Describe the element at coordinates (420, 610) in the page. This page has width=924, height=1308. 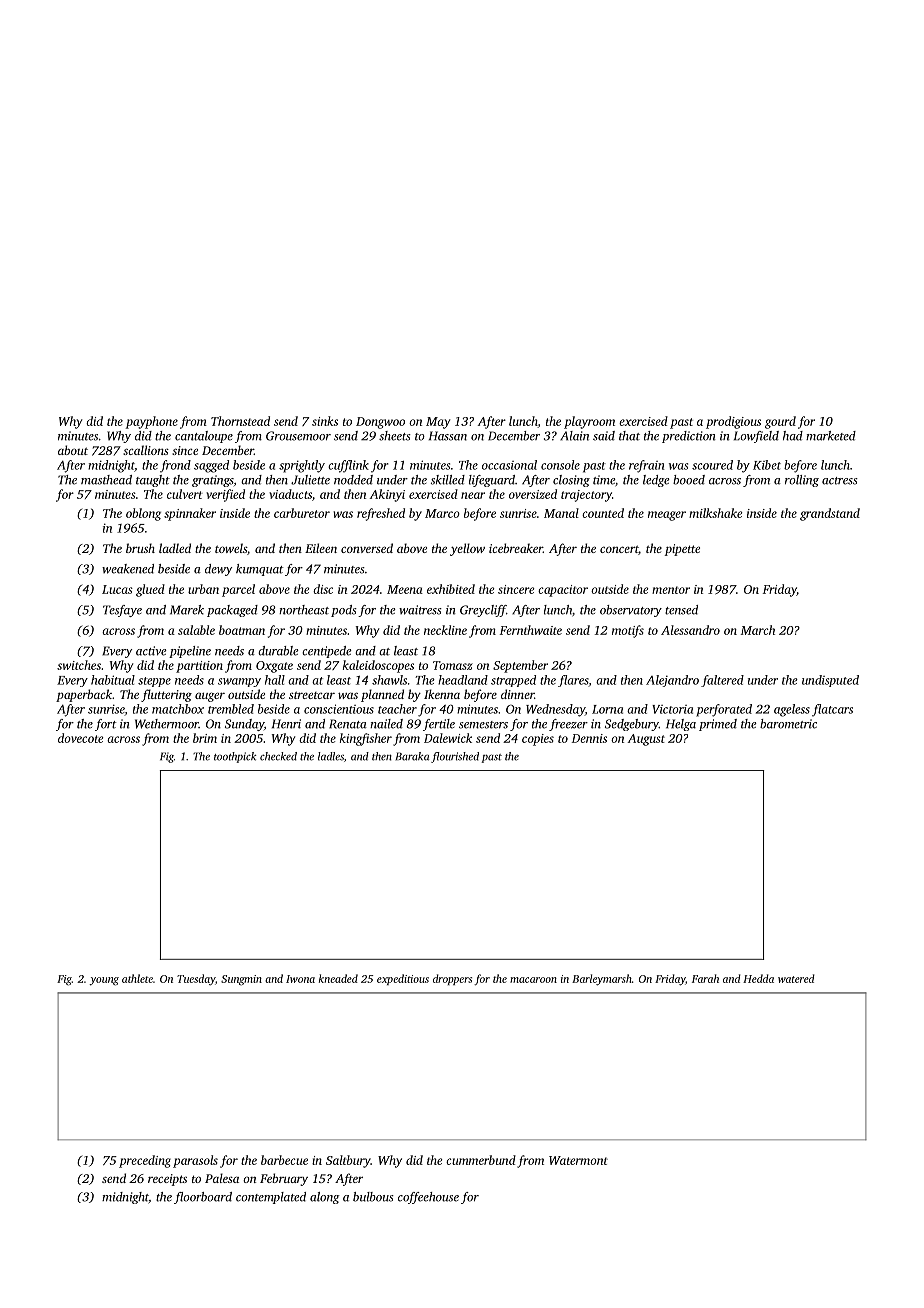
I see `waitress` at that location.
